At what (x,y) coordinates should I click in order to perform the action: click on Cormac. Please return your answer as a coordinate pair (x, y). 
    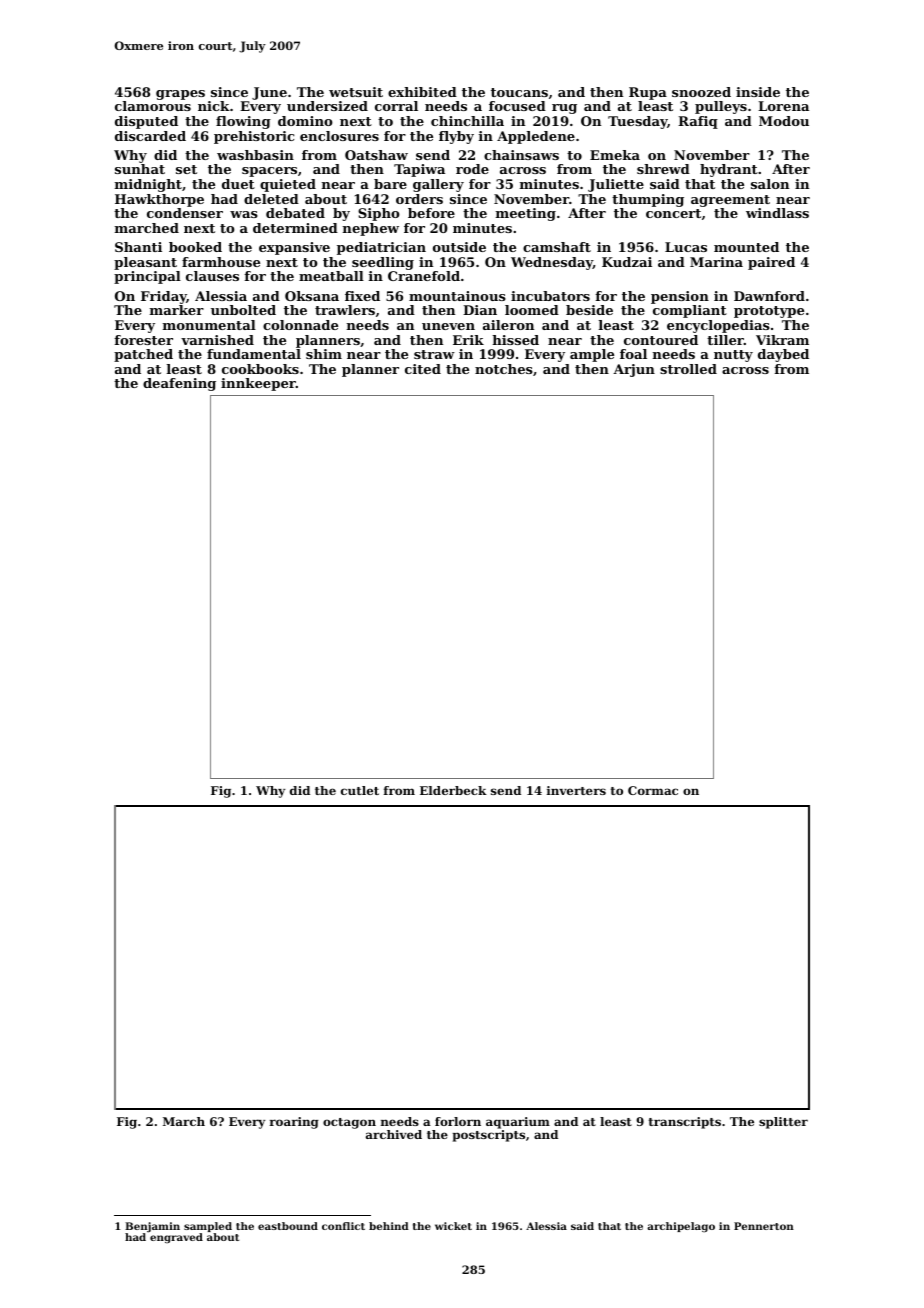
    Looking at the image, I should click on (653, 790).
